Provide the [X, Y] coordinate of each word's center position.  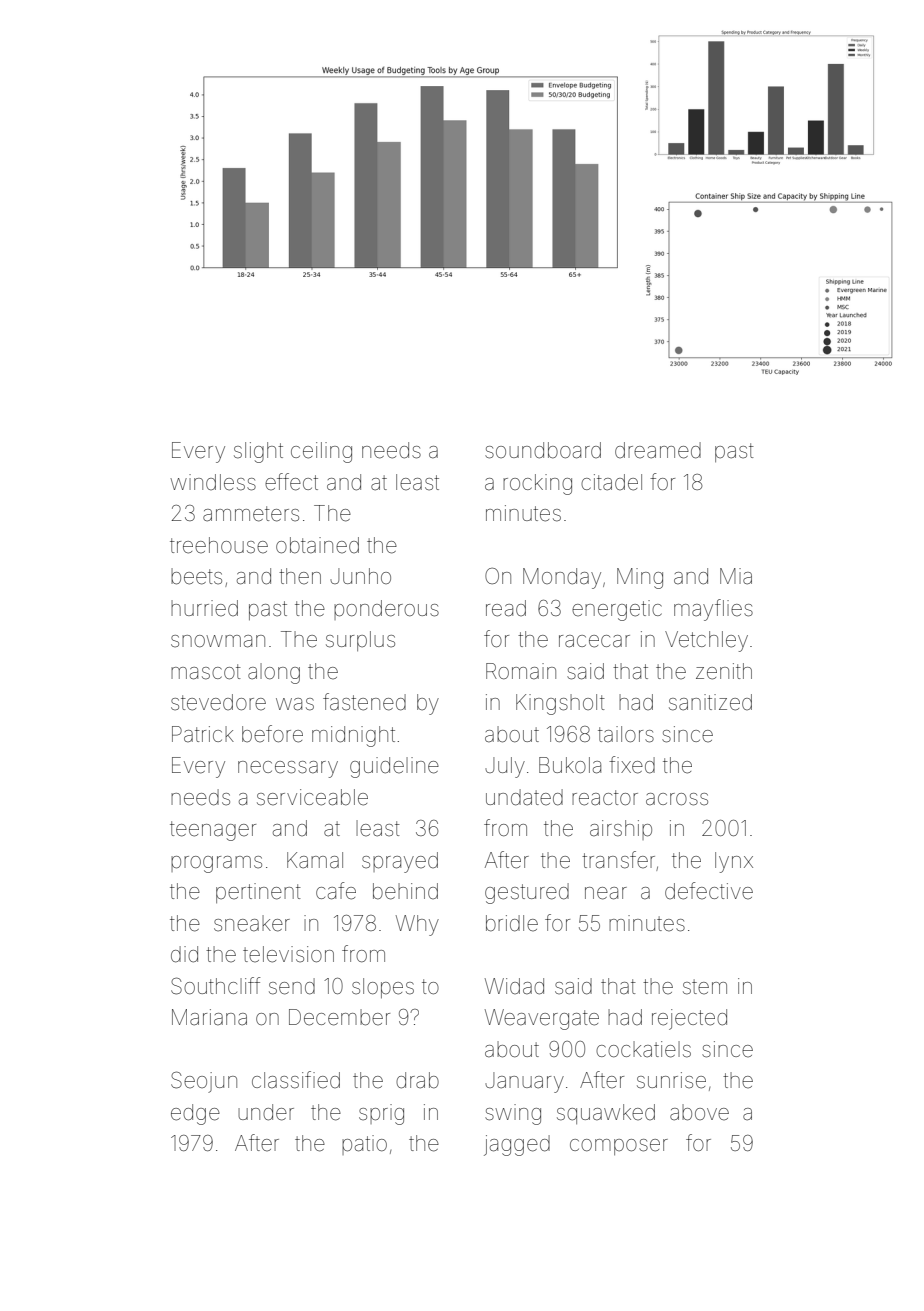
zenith [724, 671]
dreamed [658, 450]
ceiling [321, 452]
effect [291, 482]
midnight [353, 736]
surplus [360, 641]
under [266, 1112]
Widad [514, 986]
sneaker [252, 923]
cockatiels [643, 1049]
